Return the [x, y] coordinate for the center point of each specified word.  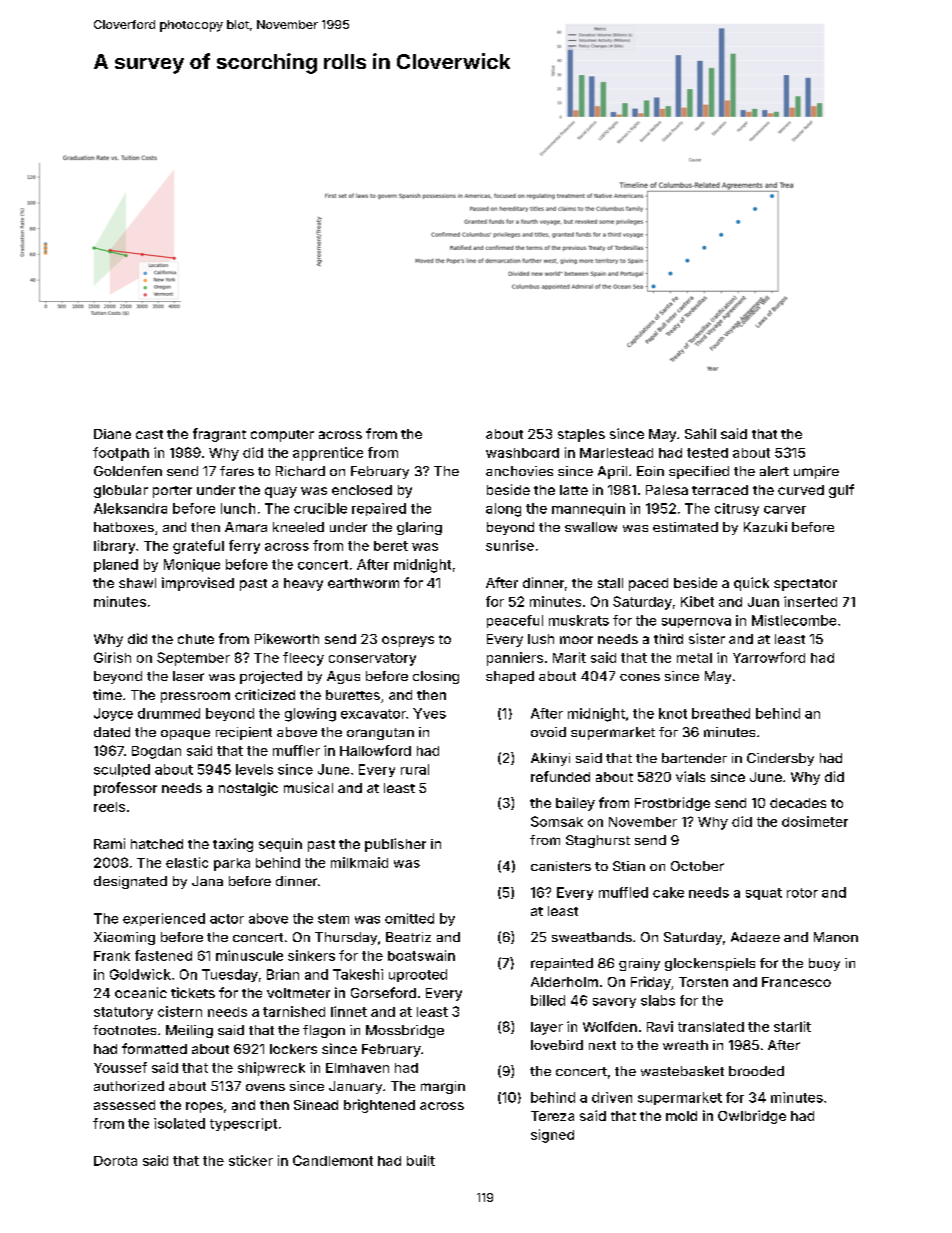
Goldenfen [128, 471]
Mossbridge [405, 1031]
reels [109, 807]
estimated [685, 527]
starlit [792, 1026]
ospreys [408, 641]
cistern [180, 1011]
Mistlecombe [794, 620]
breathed [721, 713]
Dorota [115, 1161]
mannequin [588, 509]
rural [415, 769]
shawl [137, 583]
